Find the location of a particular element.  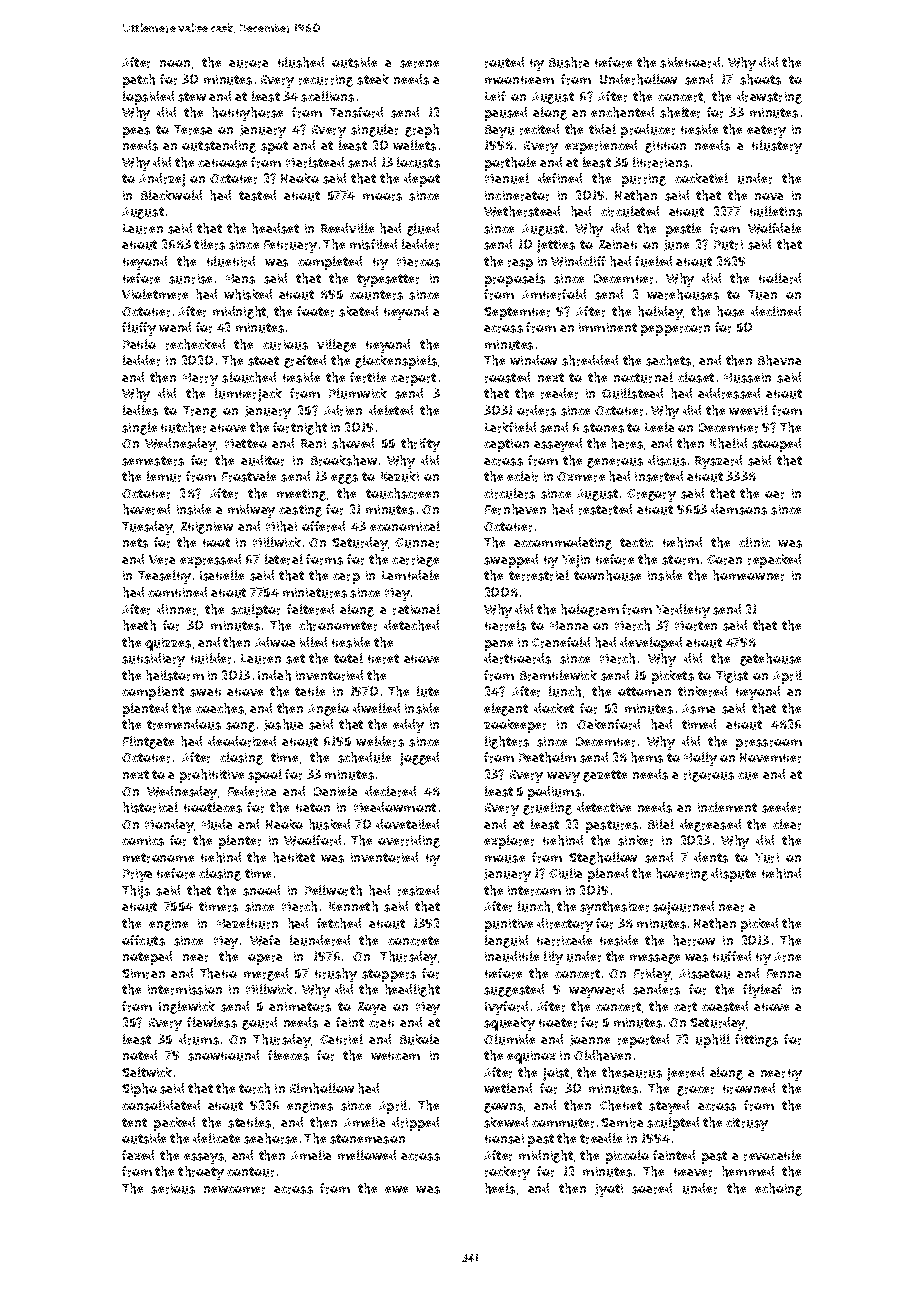

Hussein is located at coordinates (747, 378).
